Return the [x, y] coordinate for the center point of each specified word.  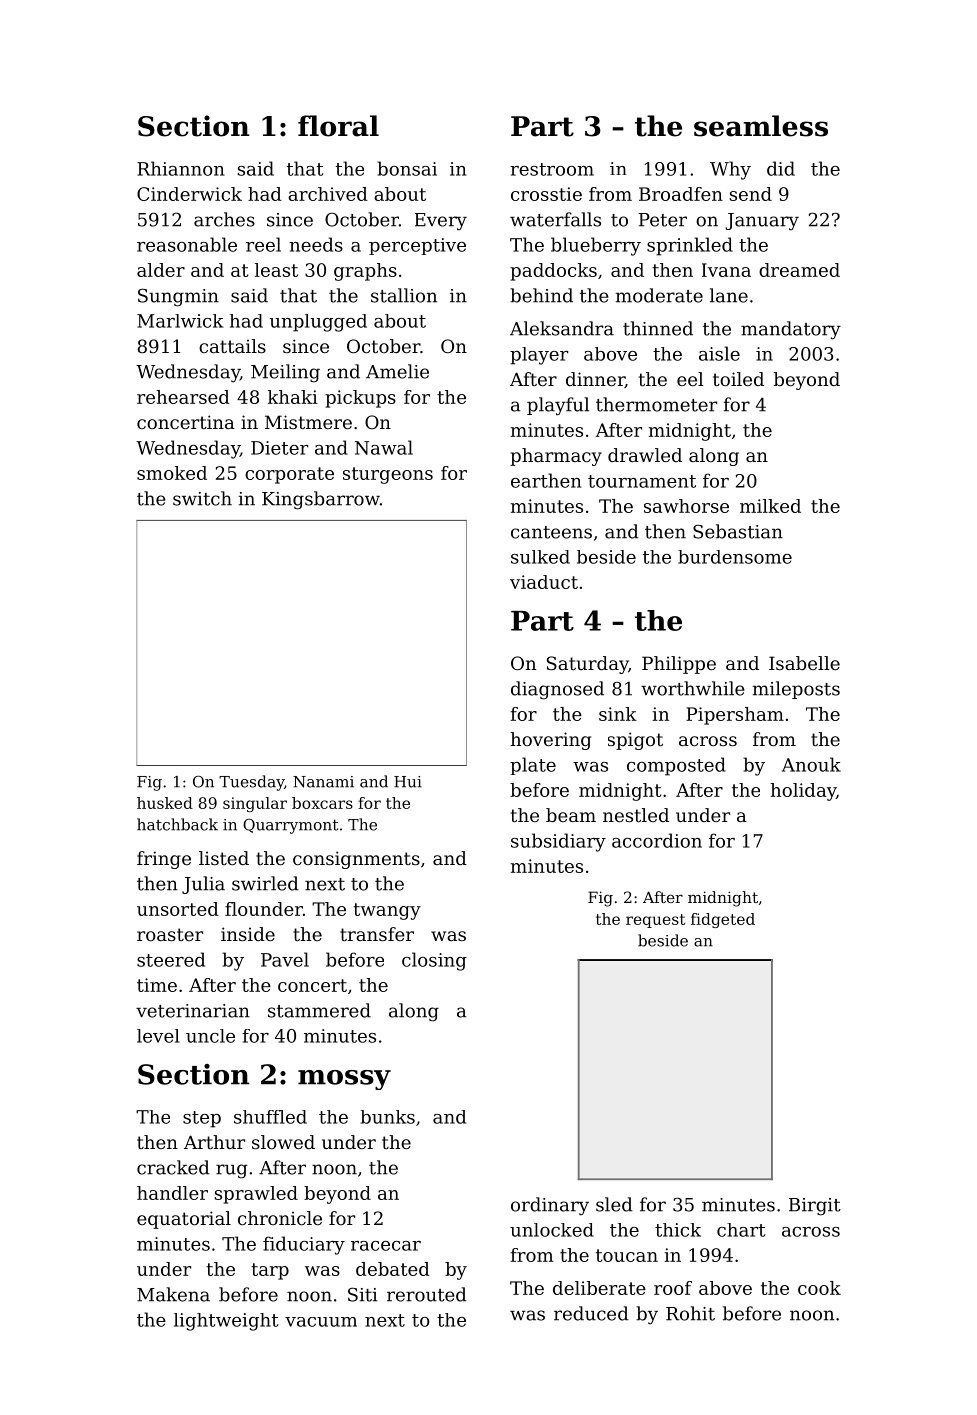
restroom [552, 169]
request [655, 921]
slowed [283, 1142]
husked [165, 803]
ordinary [550, 1206]
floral [338, 126]
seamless [761, 126]
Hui [408, 782]
